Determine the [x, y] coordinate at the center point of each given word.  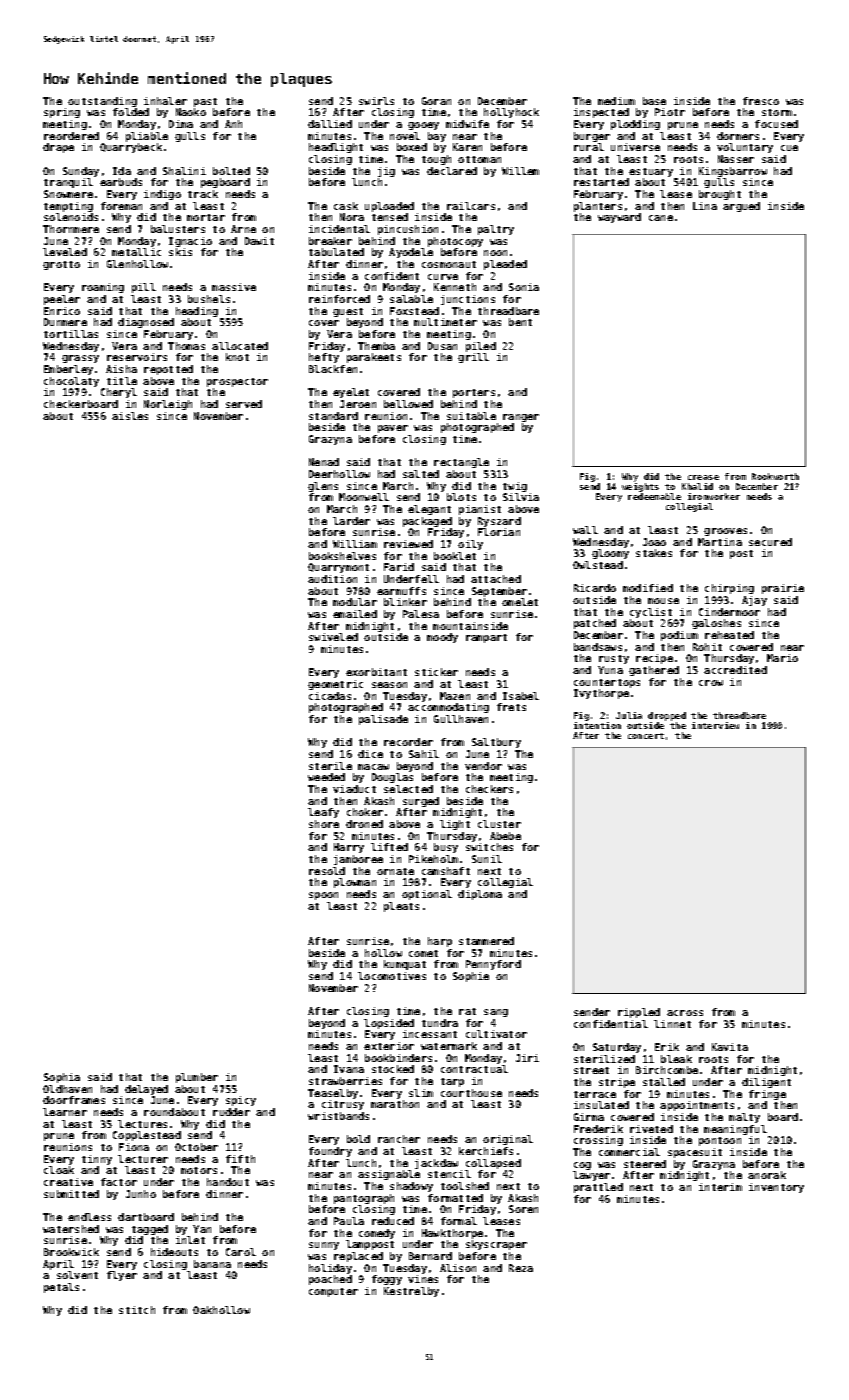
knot [237, 357]
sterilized [604, 1059]
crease [703, 477]
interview [715, 725]
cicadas [330, 696]
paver [393, 429]
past [205, 102]
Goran [436, 101]
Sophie [471, 977]
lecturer [143, 1159]
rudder [231, 1112]
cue [789, 148]
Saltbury [496, 743]
